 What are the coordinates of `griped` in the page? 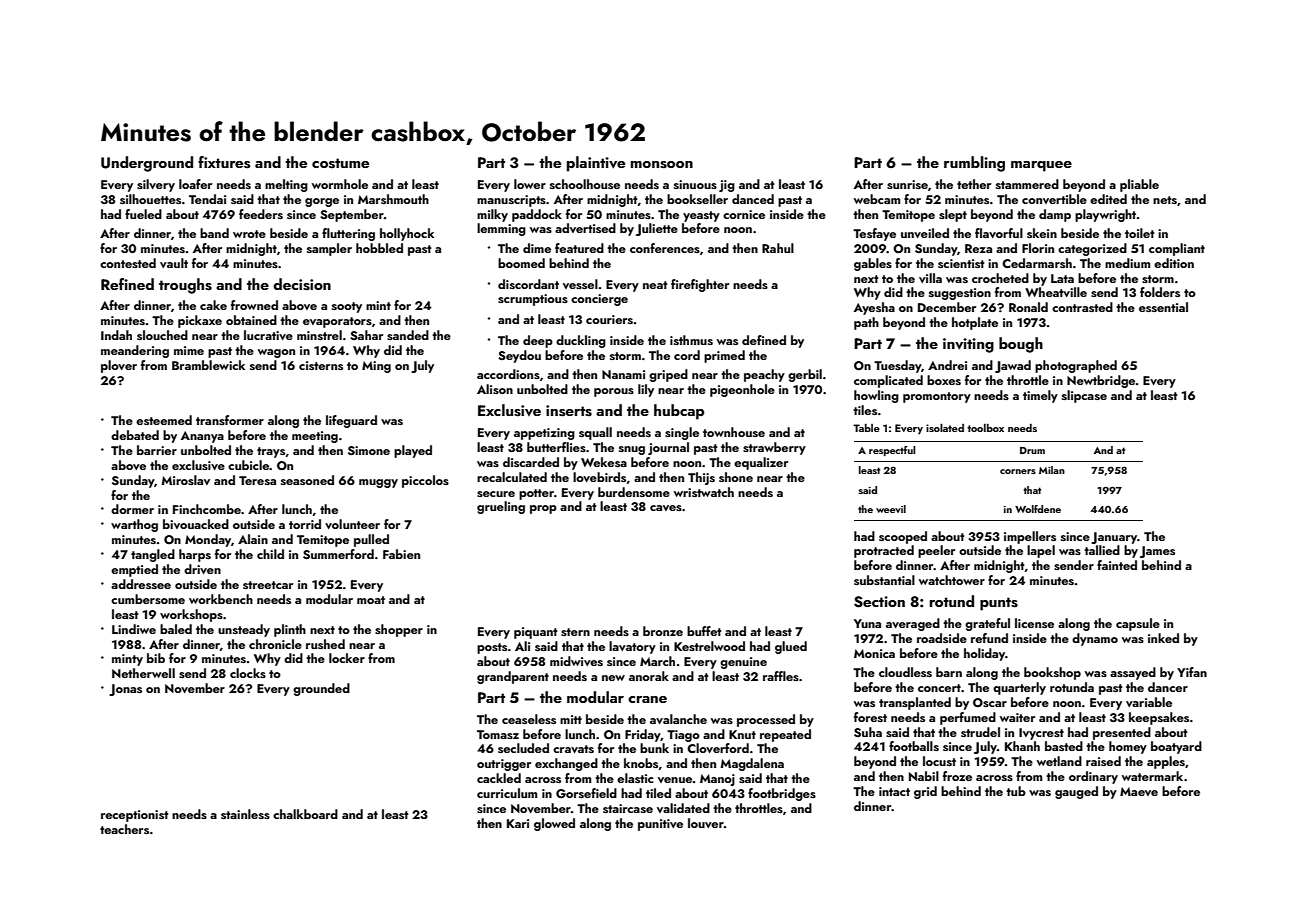 It's located at (668, 375).
